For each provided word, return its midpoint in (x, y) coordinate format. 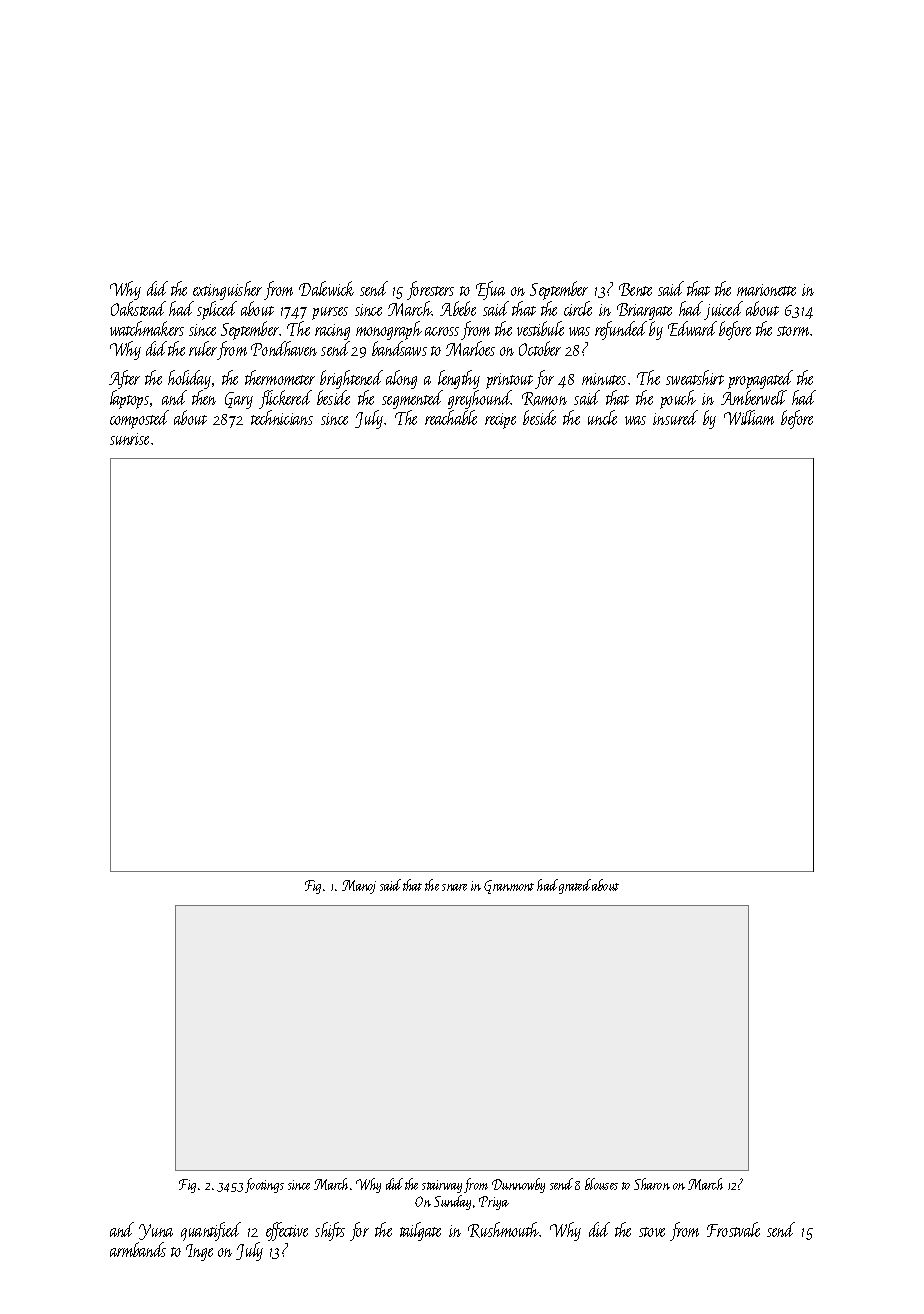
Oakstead (138, 308)
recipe (500, 421)
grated (575, 886)
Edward (692, 328)
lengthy (459, 379)
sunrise (129, 439)
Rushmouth (503, 1230)
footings (264, 1185)
